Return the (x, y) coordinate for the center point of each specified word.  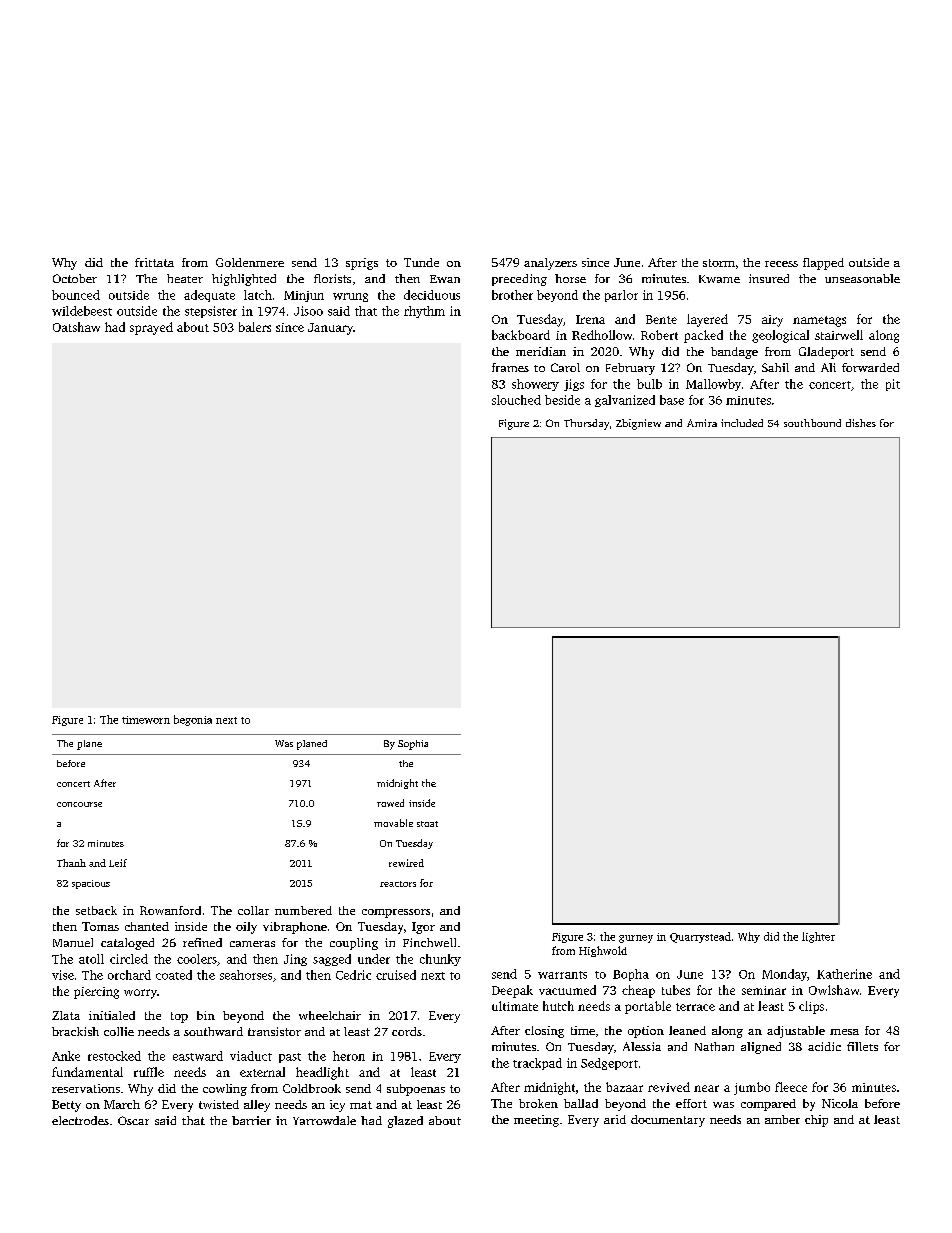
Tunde (421, 262)
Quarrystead (700, 937)
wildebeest (82, 311)
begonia (193, 720)
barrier (251, 1120)
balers (255, 327)
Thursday (586, 424)
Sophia (413, 745)
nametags (819, 321)
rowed (390, 803)
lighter (818, 937)
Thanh (71, 863)
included (742, 423)
